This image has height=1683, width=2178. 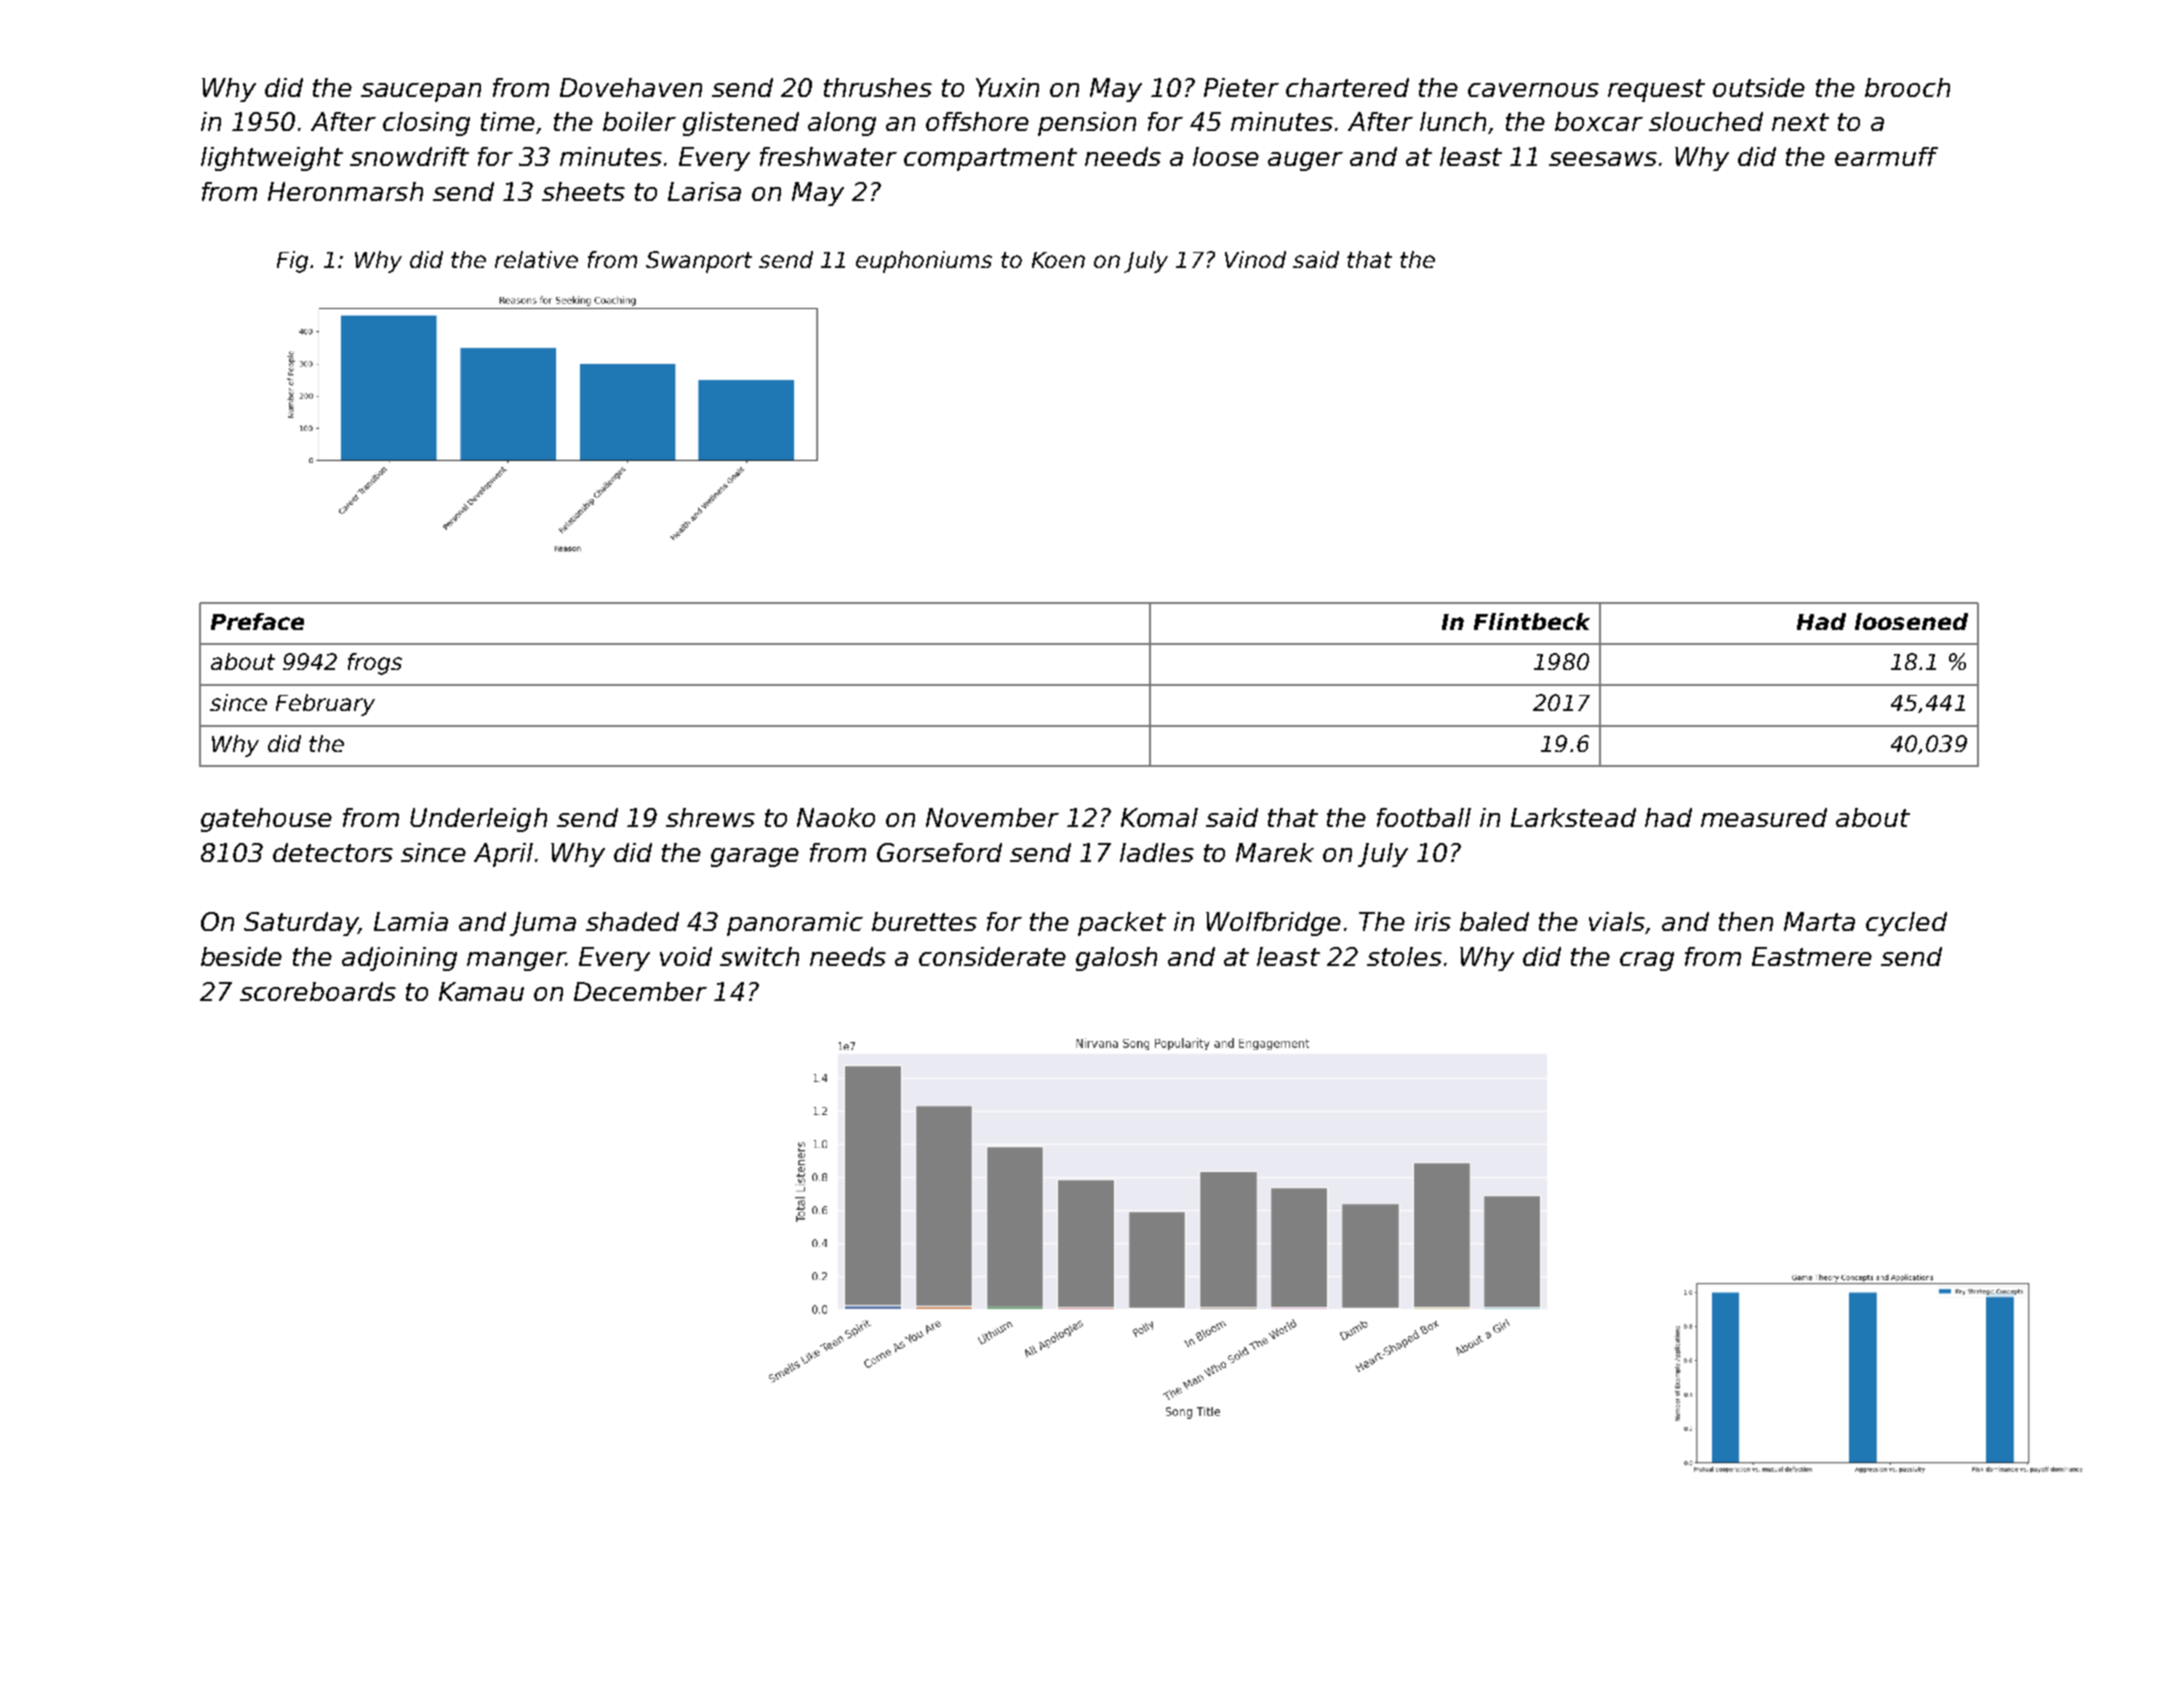 What do you see at coordinates (1241, 87) in the image?
I see `Pieter` at bounding box center [1241, 87].
